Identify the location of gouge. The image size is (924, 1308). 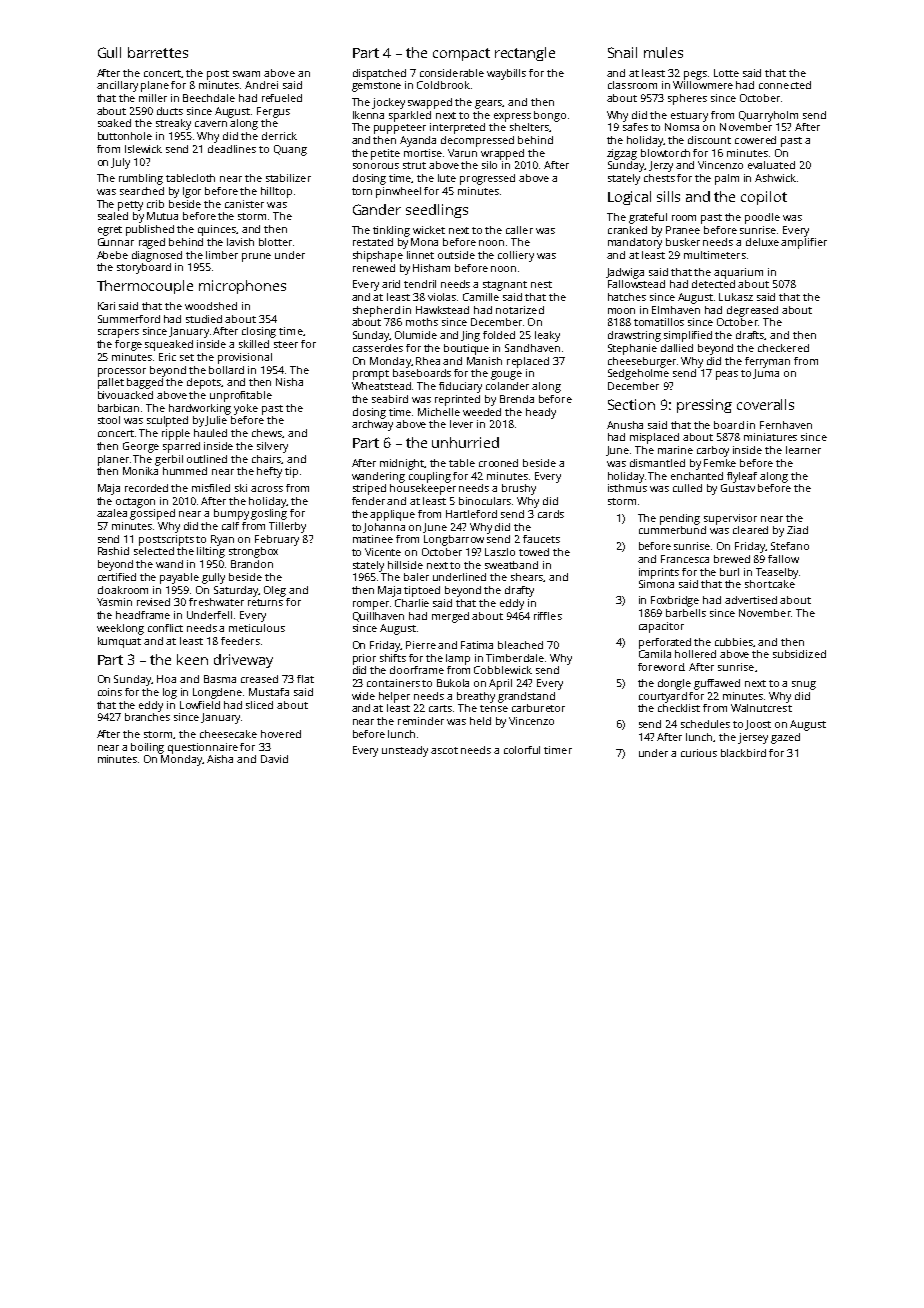
(506, 375).
